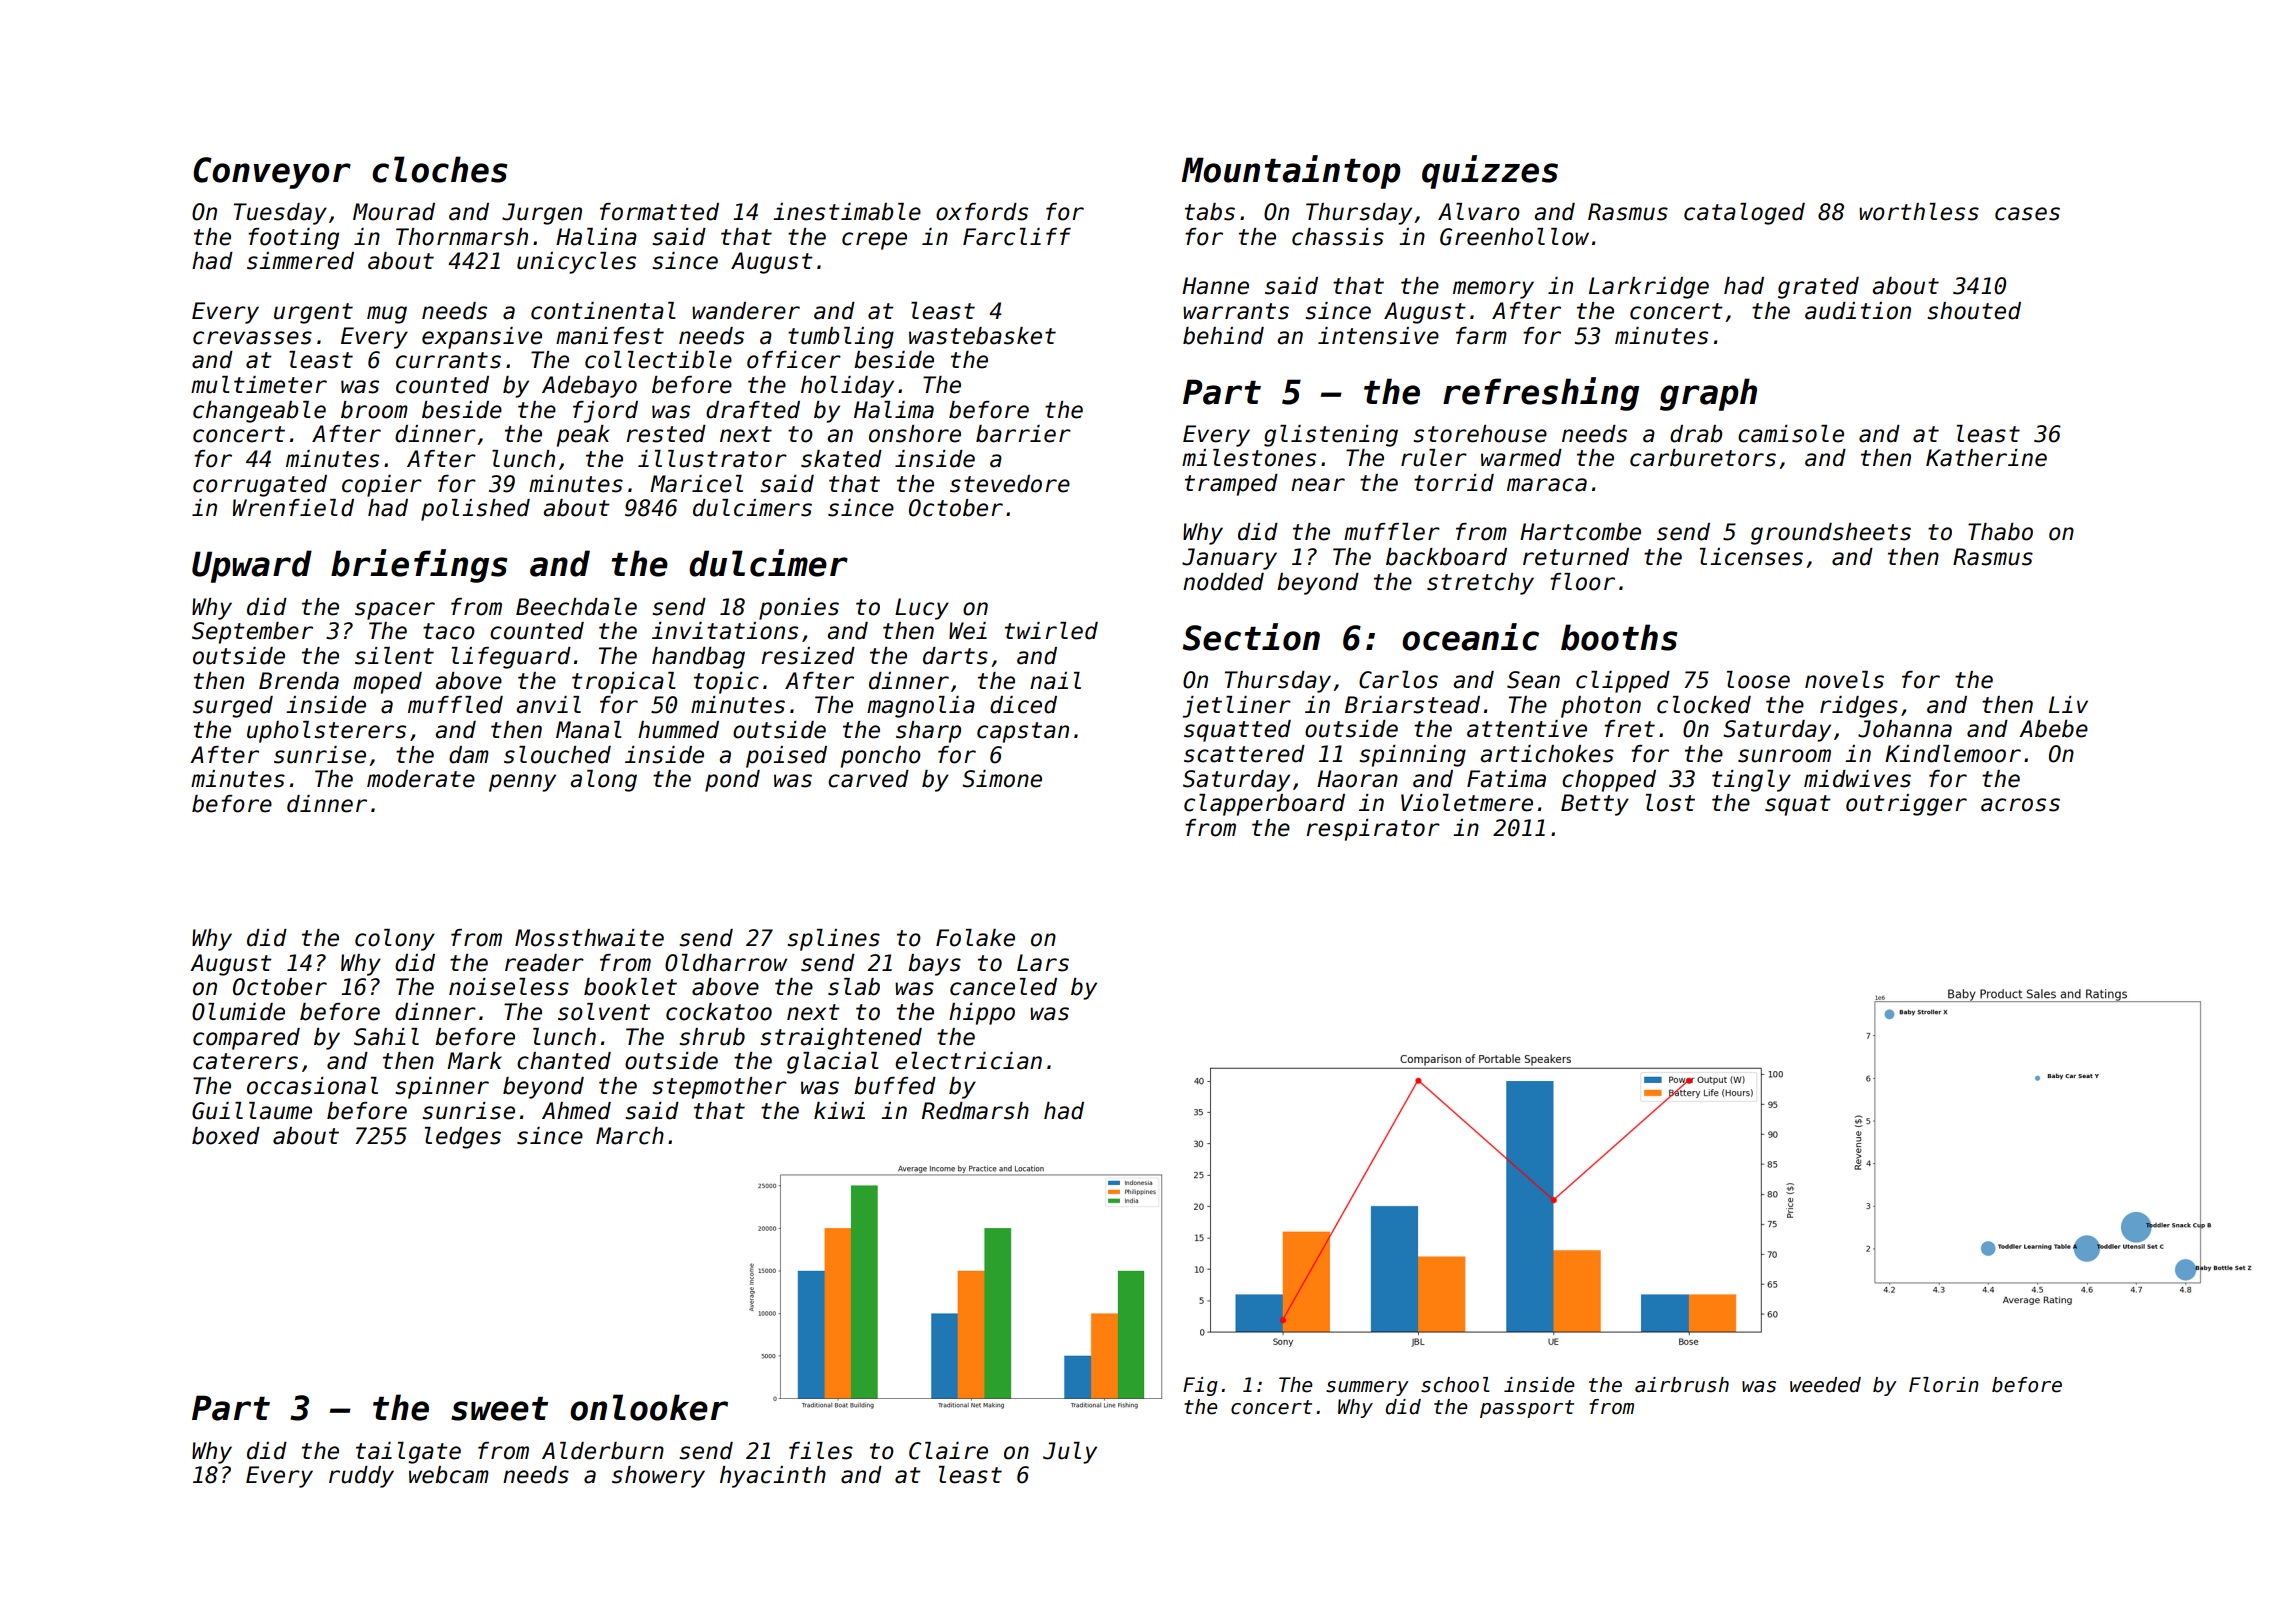 The height and width of the image is (1620, 2292). I want to click on summery, so click(1367, 1388).
